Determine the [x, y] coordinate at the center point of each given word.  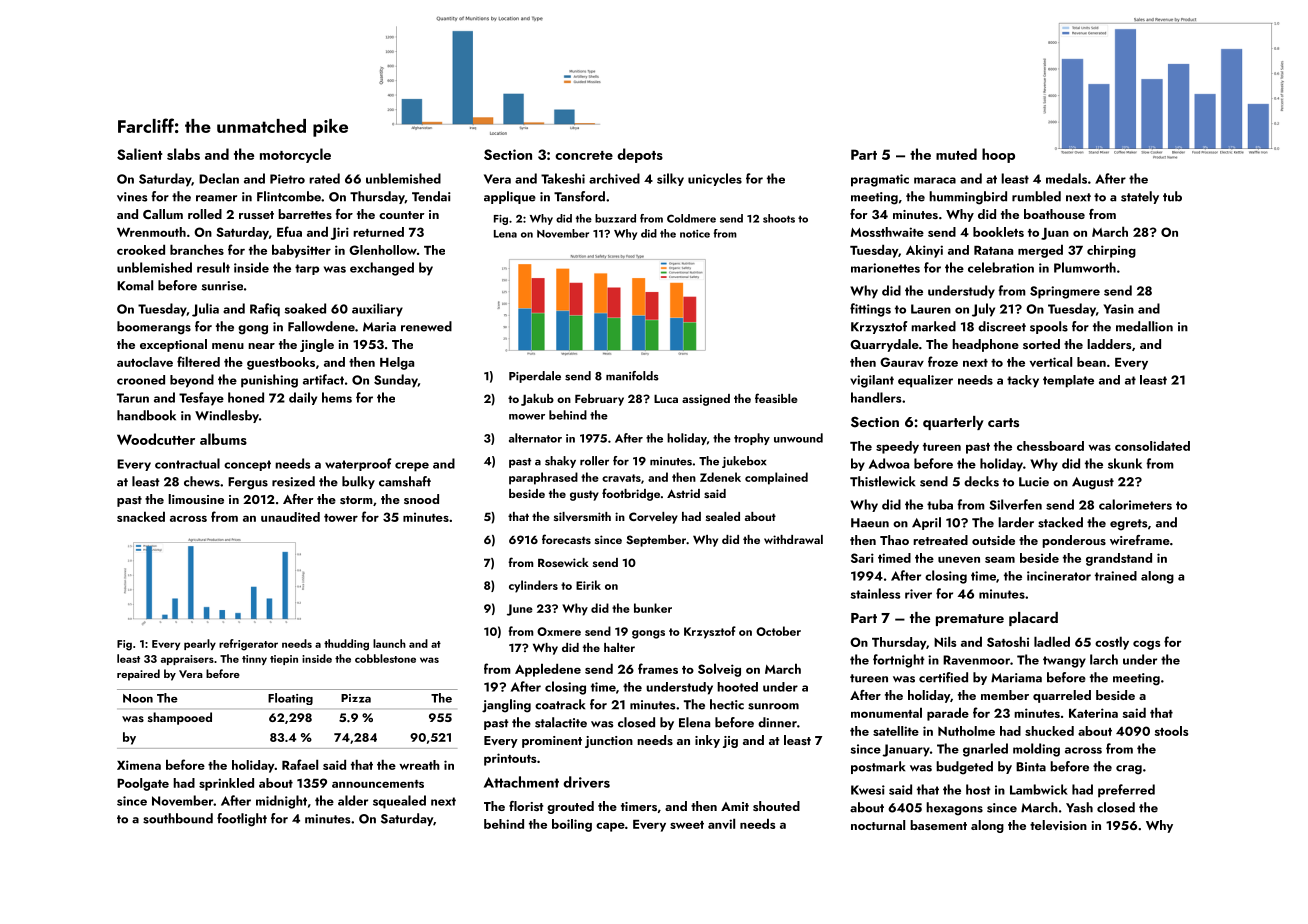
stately [1140, 197]
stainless [875, 593]
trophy [752, 439]
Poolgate [143, 784]
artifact [323, 379]
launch [389, 643]
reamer [216, 198]
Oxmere [559, 631]
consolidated [1152, 446]
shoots [779, 218]
